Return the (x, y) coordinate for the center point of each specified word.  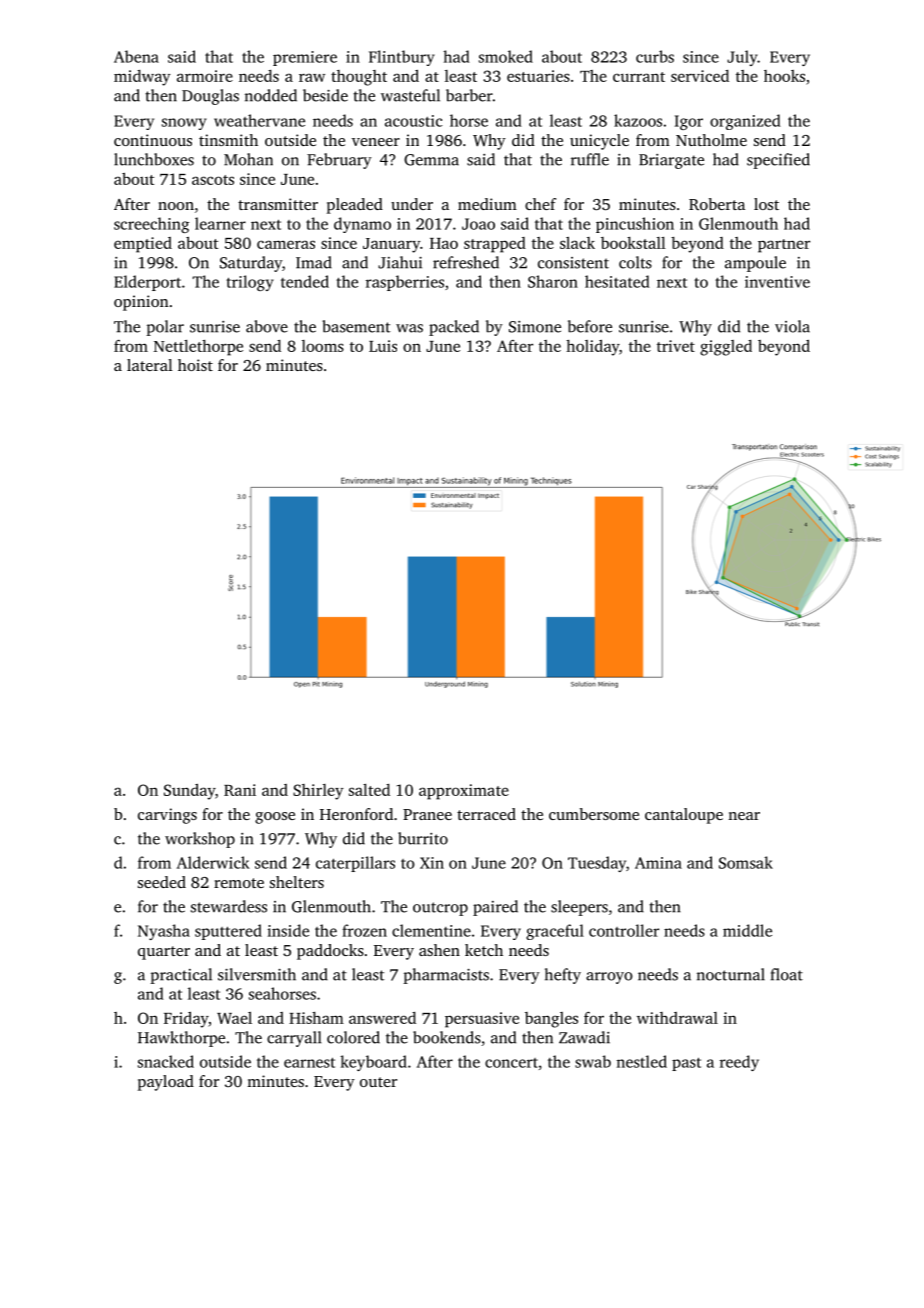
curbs (655, 56)
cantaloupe (684, 816)
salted (369, 790)
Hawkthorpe (181, 1039)
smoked (506, 56)
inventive (777, 282)
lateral (150, 365)
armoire (205, 76)
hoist (195, 365)
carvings (167, 816)
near (744, 816)
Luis (383, 346)
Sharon (553, 281)
